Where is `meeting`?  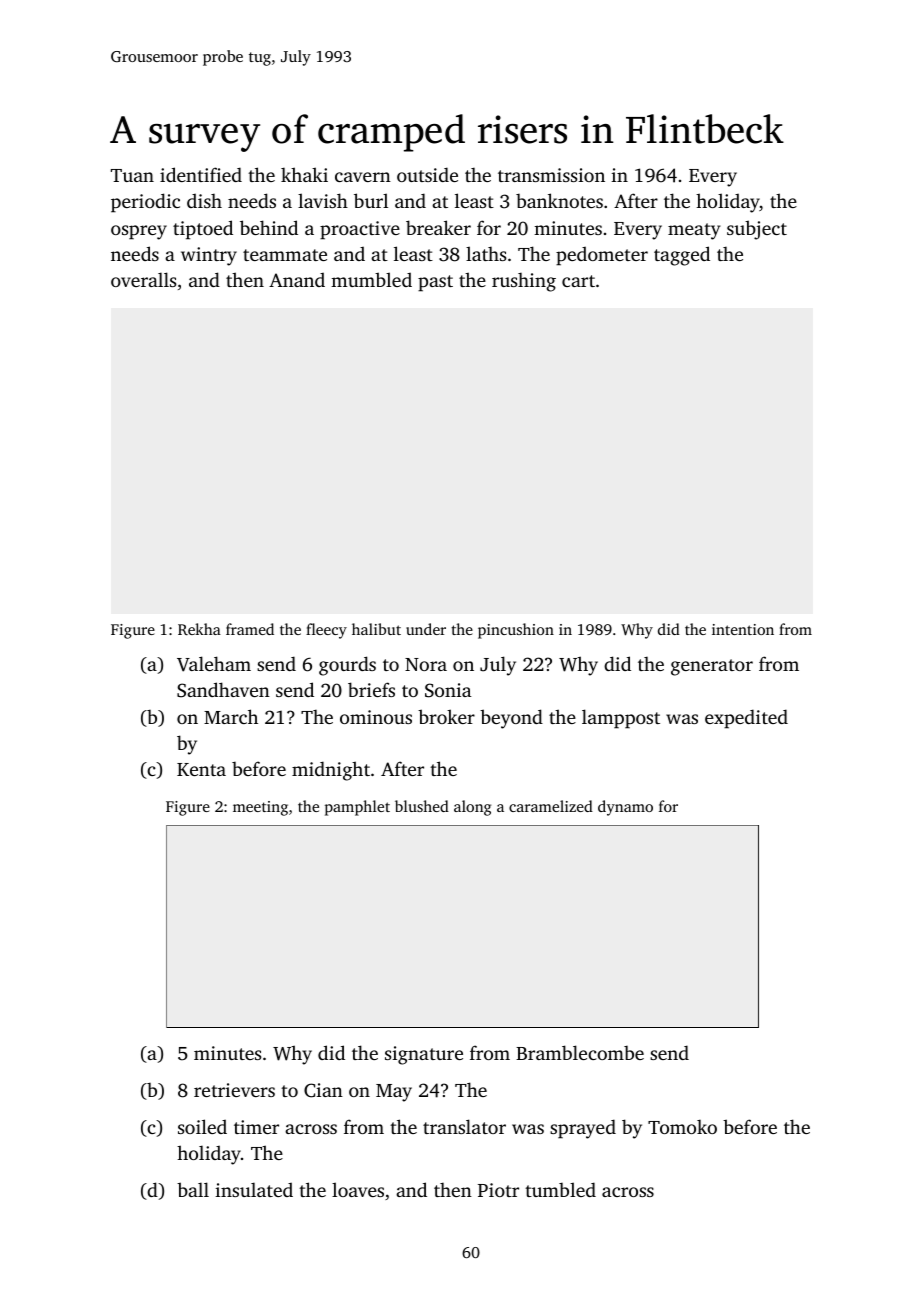 meeting is located at coordinates (260, 808).
